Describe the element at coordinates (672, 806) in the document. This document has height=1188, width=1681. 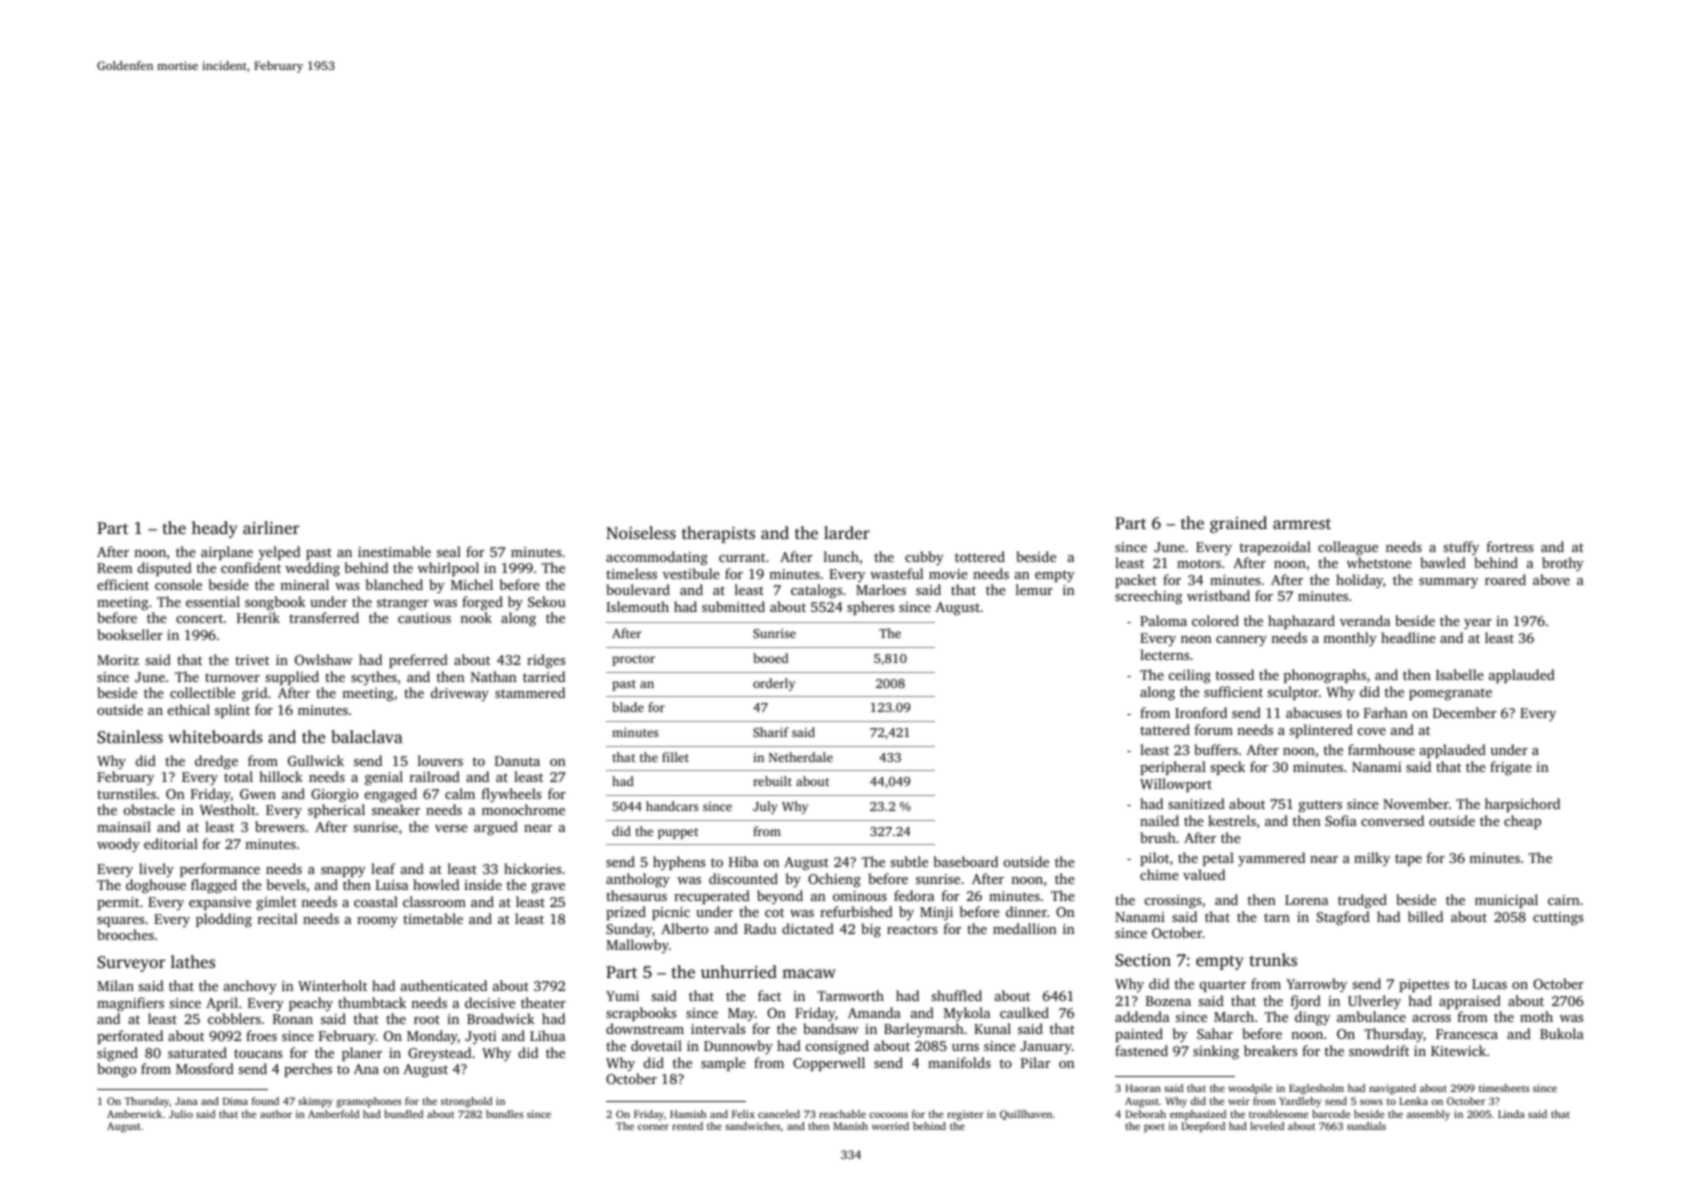
I see `handcars` at that location.
